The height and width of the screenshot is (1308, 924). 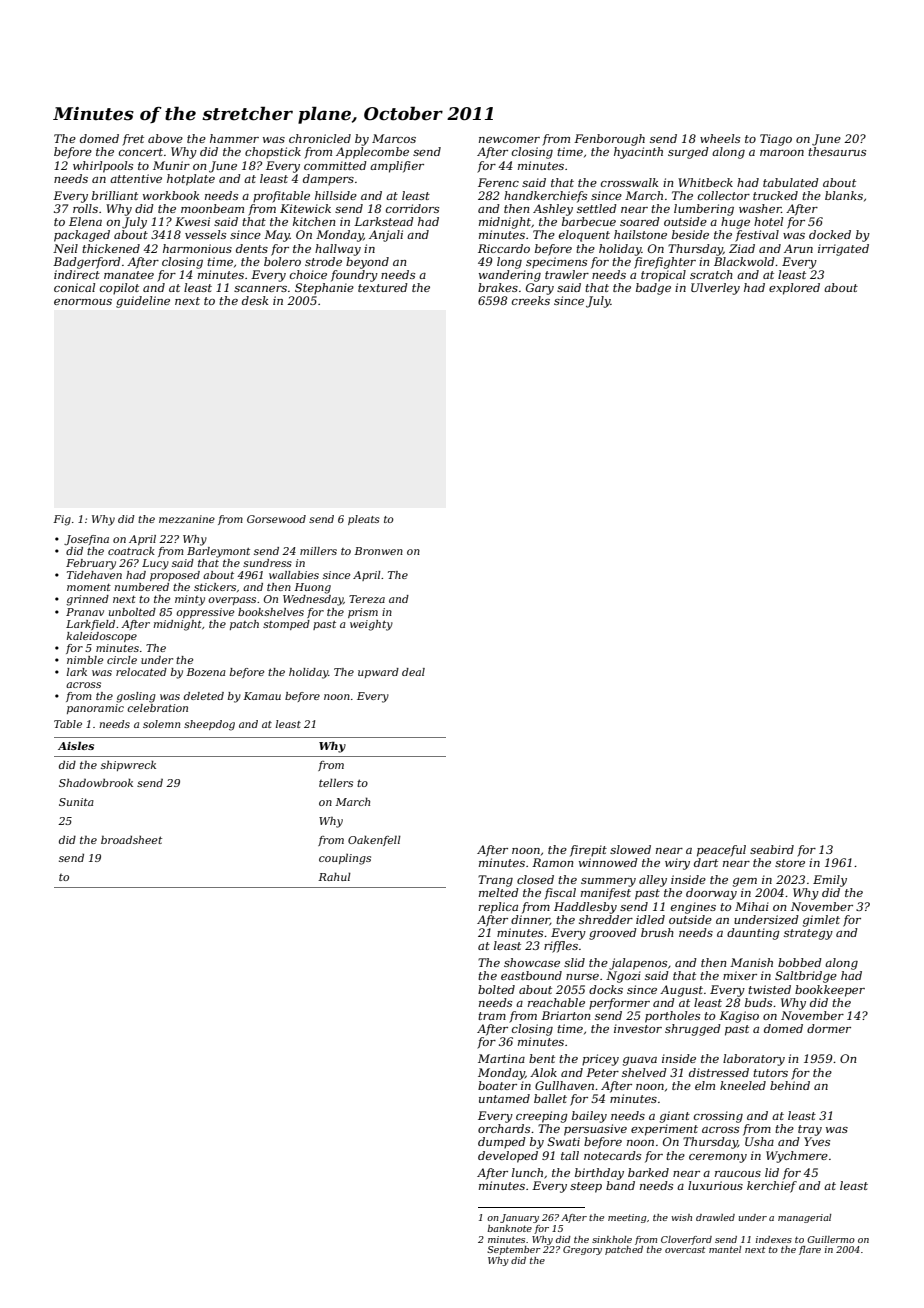 What do you see at coordinates (502, 1143) in the screenshot?
I see `dumped` at bounding box center [502, 1143].
